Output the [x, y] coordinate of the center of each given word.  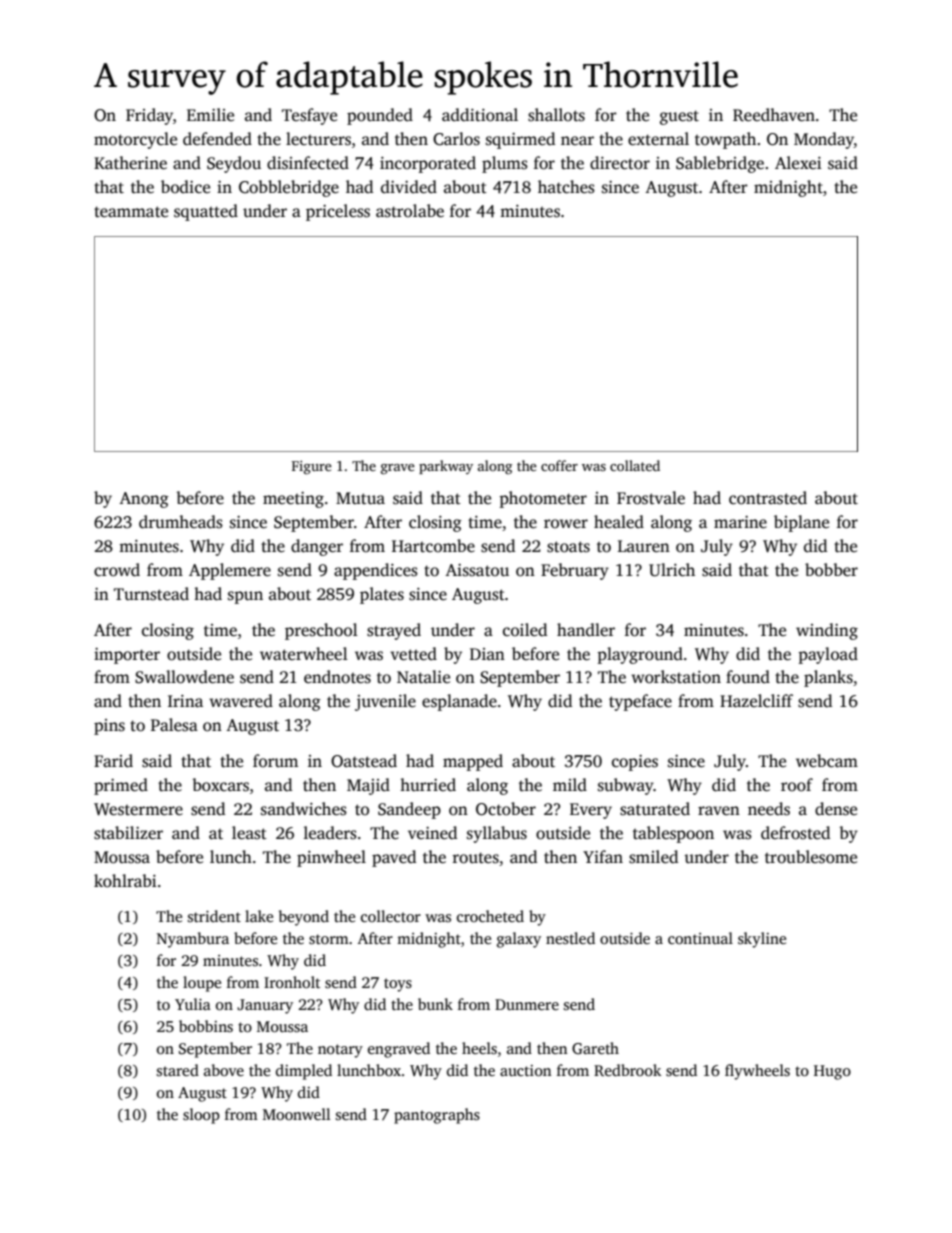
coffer [559, 465]
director [620, 163]
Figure [312, 468]
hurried [428, 785]
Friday [149, 116]
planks [828, 678]
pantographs [437, 1116]
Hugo [832, 1072]
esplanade [459, 702]
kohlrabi [125, 881]
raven [719, 811]
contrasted [768, 498]
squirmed [520, 140]
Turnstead [151, 594]
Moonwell [296, 1114]
